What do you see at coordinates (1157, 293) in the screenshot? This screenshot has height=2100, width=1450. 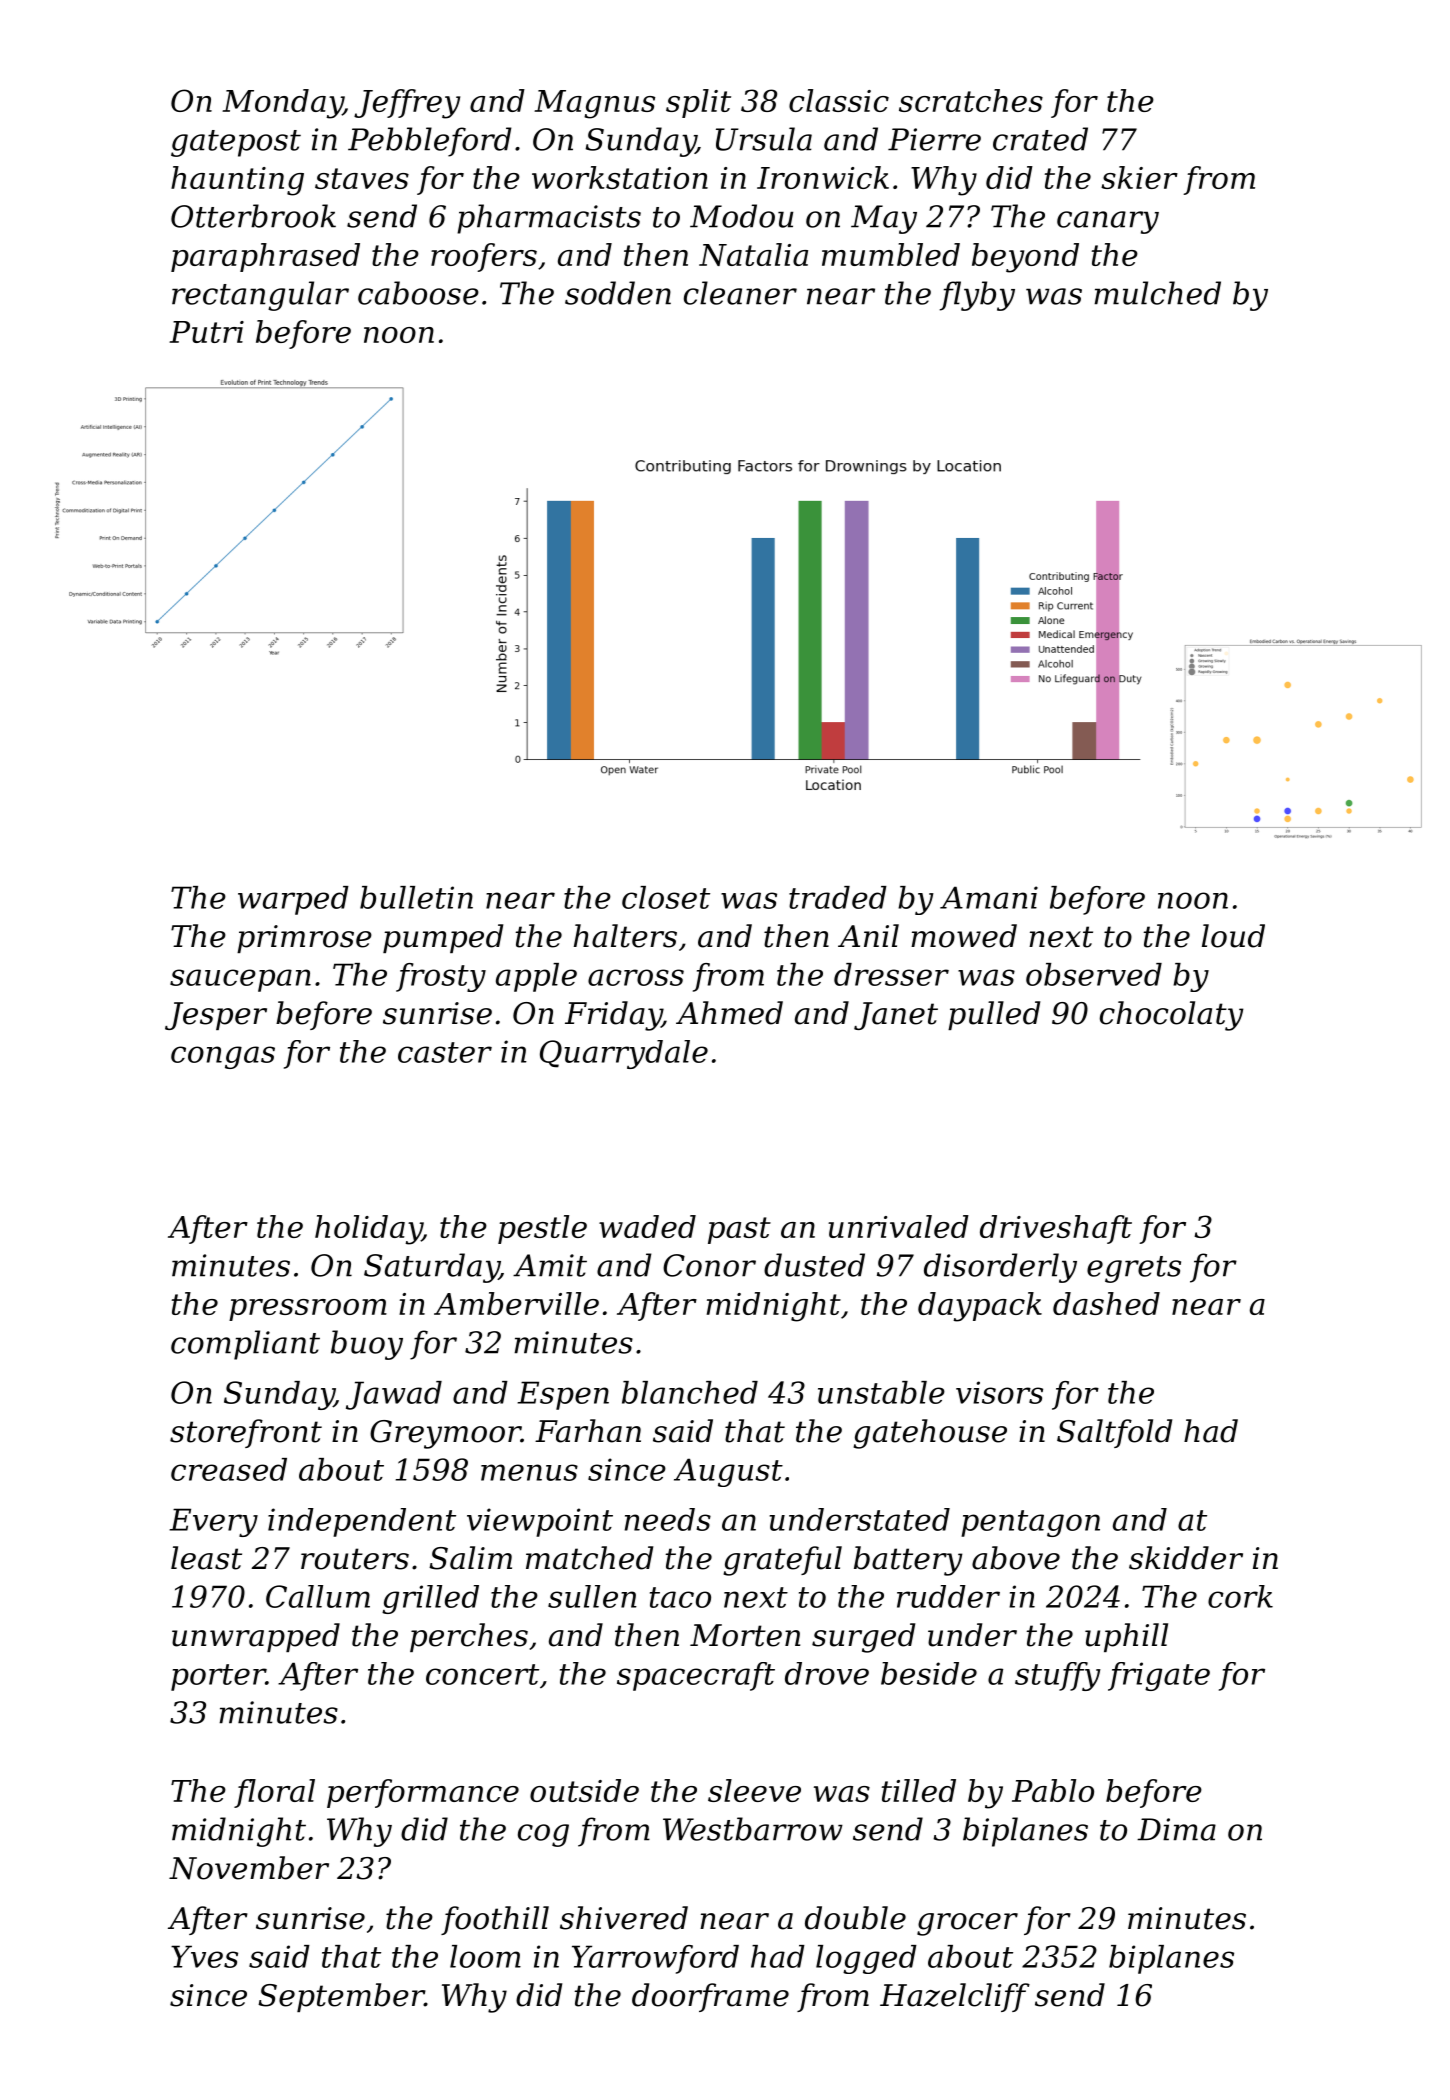 I see `mulched` at bounding box center [1157, 293].
